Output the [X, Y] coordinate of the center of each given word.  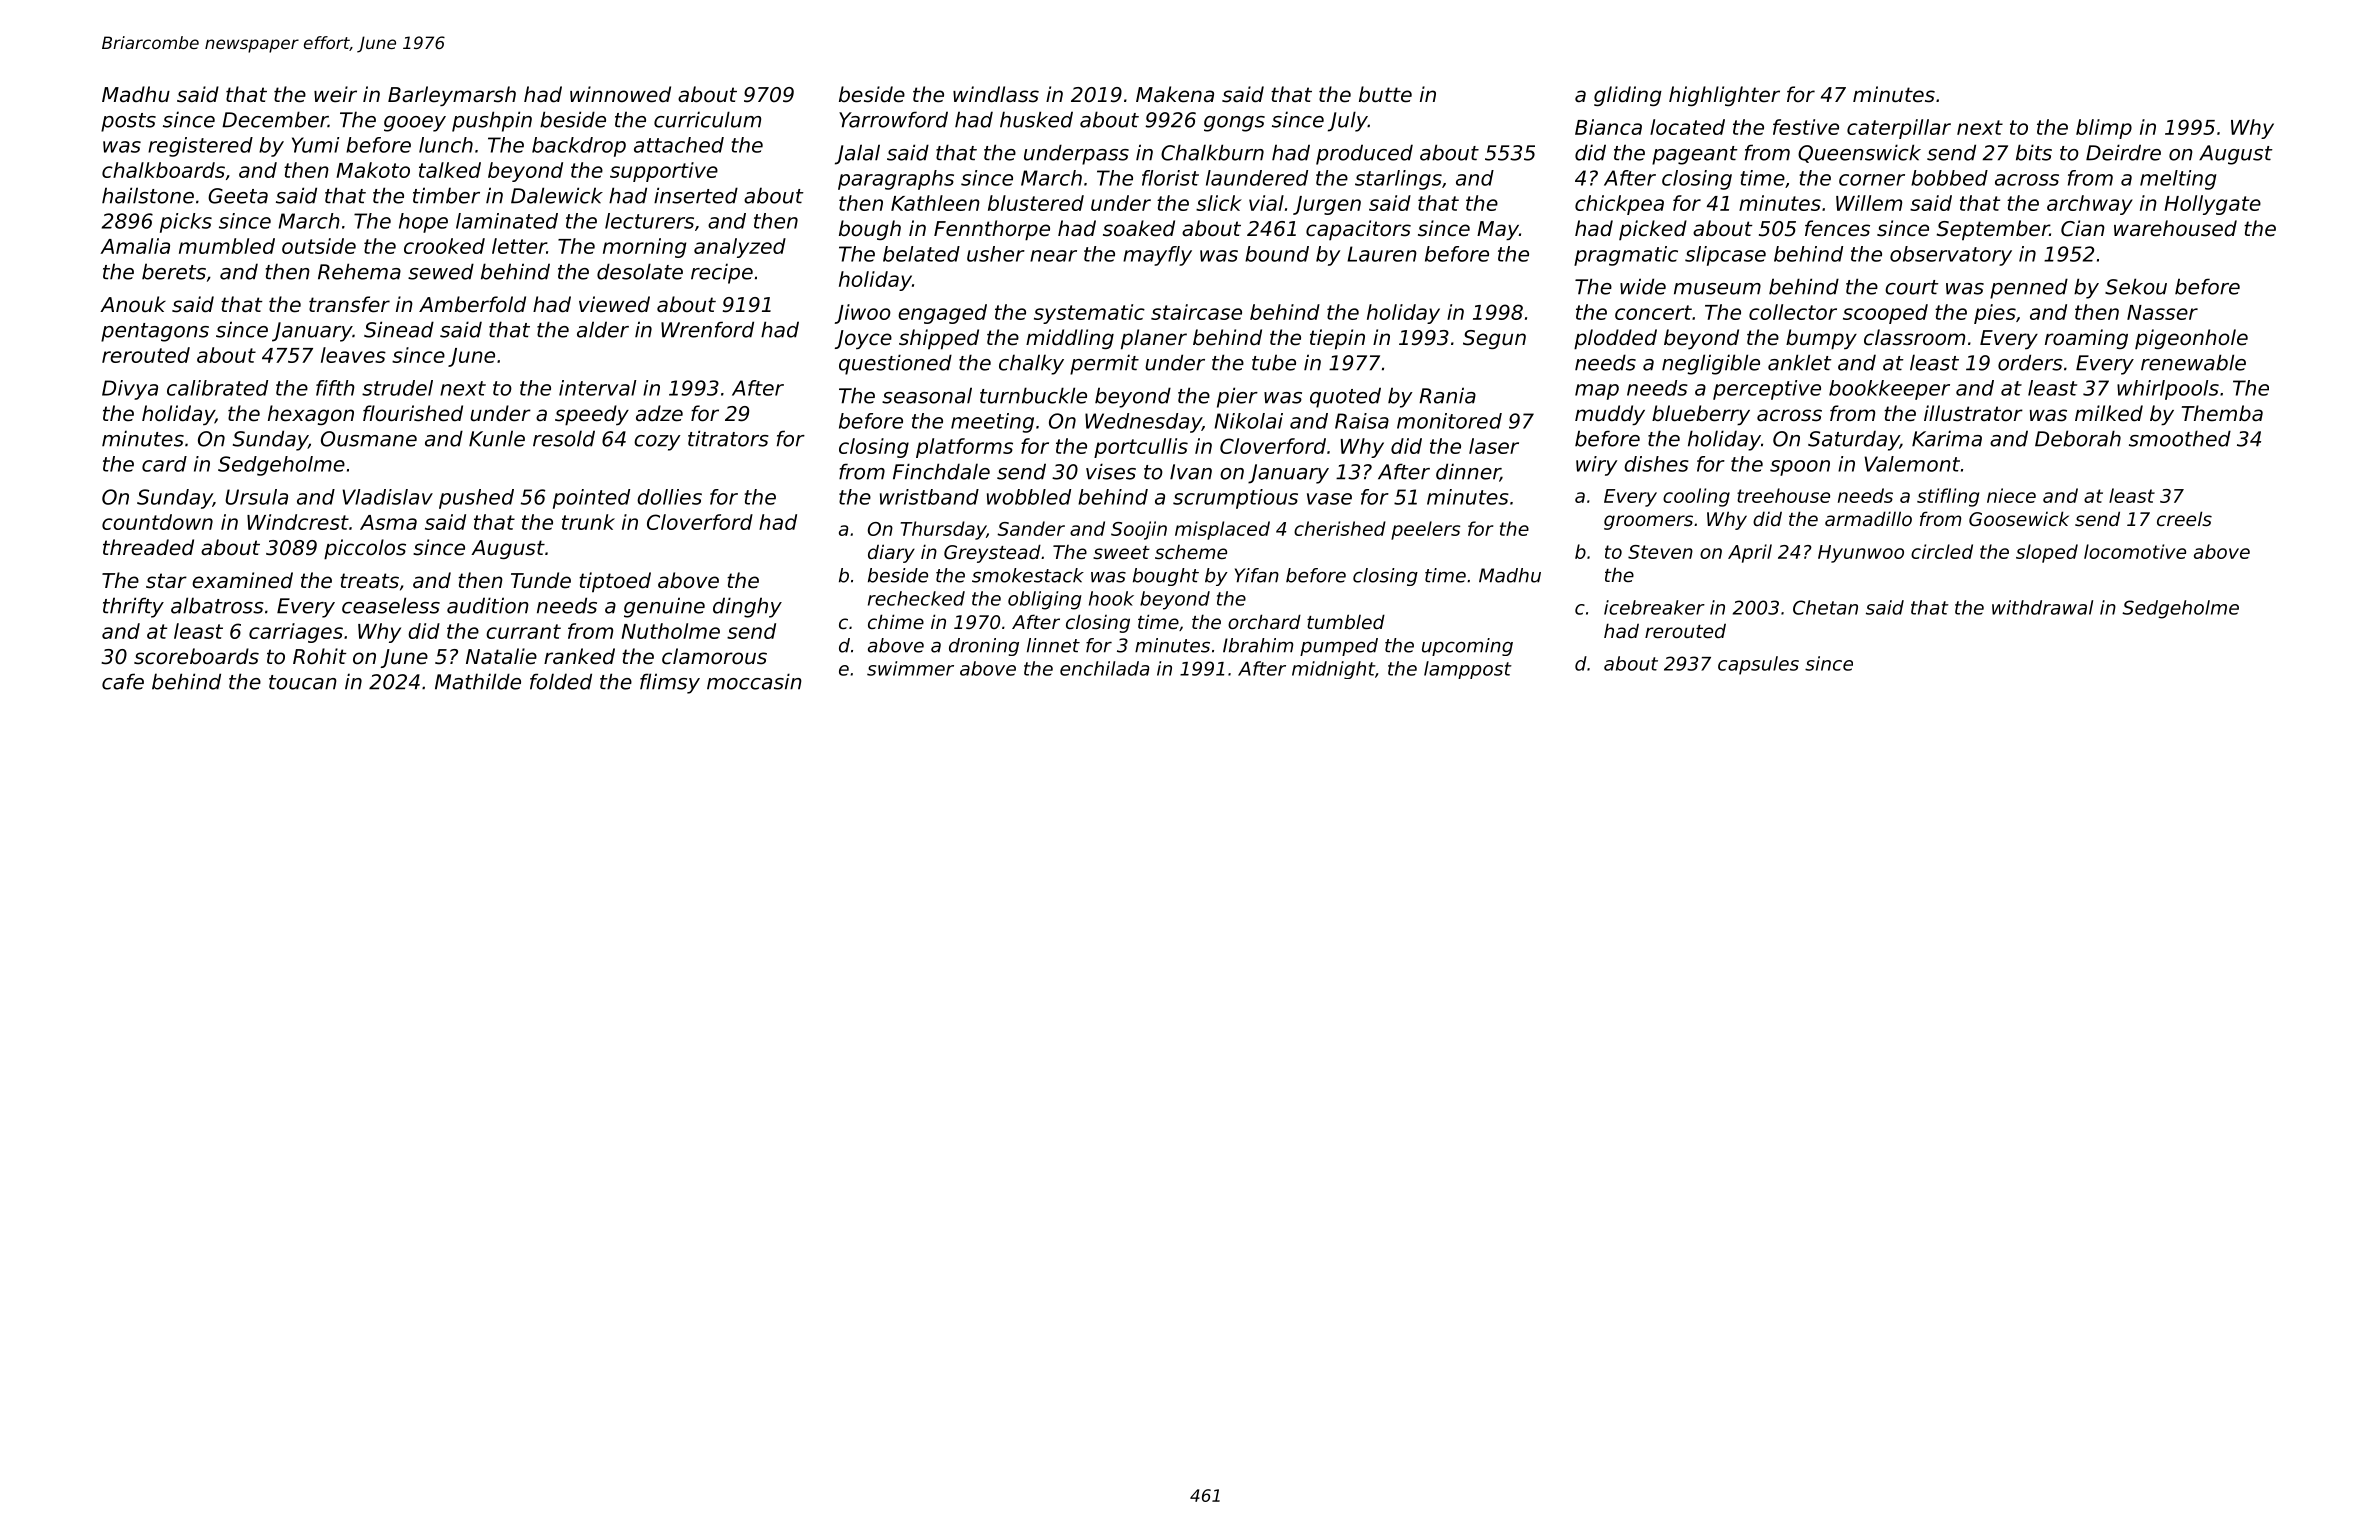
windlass [996, 94]
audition [488, 605]
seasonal [927, 395]
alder [603, 329]
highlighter [1724, 96]
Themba [2222, 413]
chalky [1031, 364]
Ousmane [369, 439]
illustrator [1973, 413]
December [275, 119]
